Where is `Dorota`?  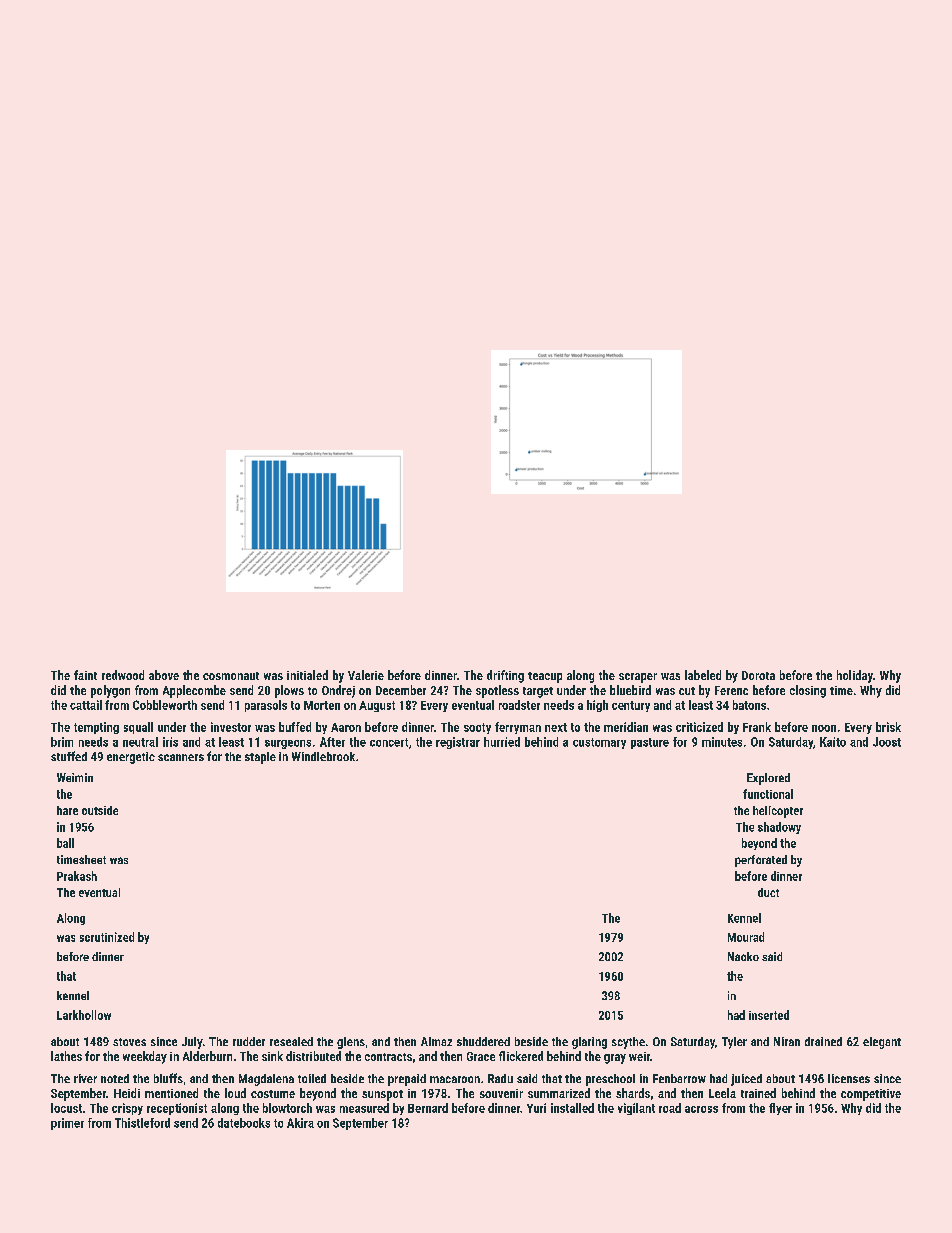
Dorota is located at coordinates (758, 675).
